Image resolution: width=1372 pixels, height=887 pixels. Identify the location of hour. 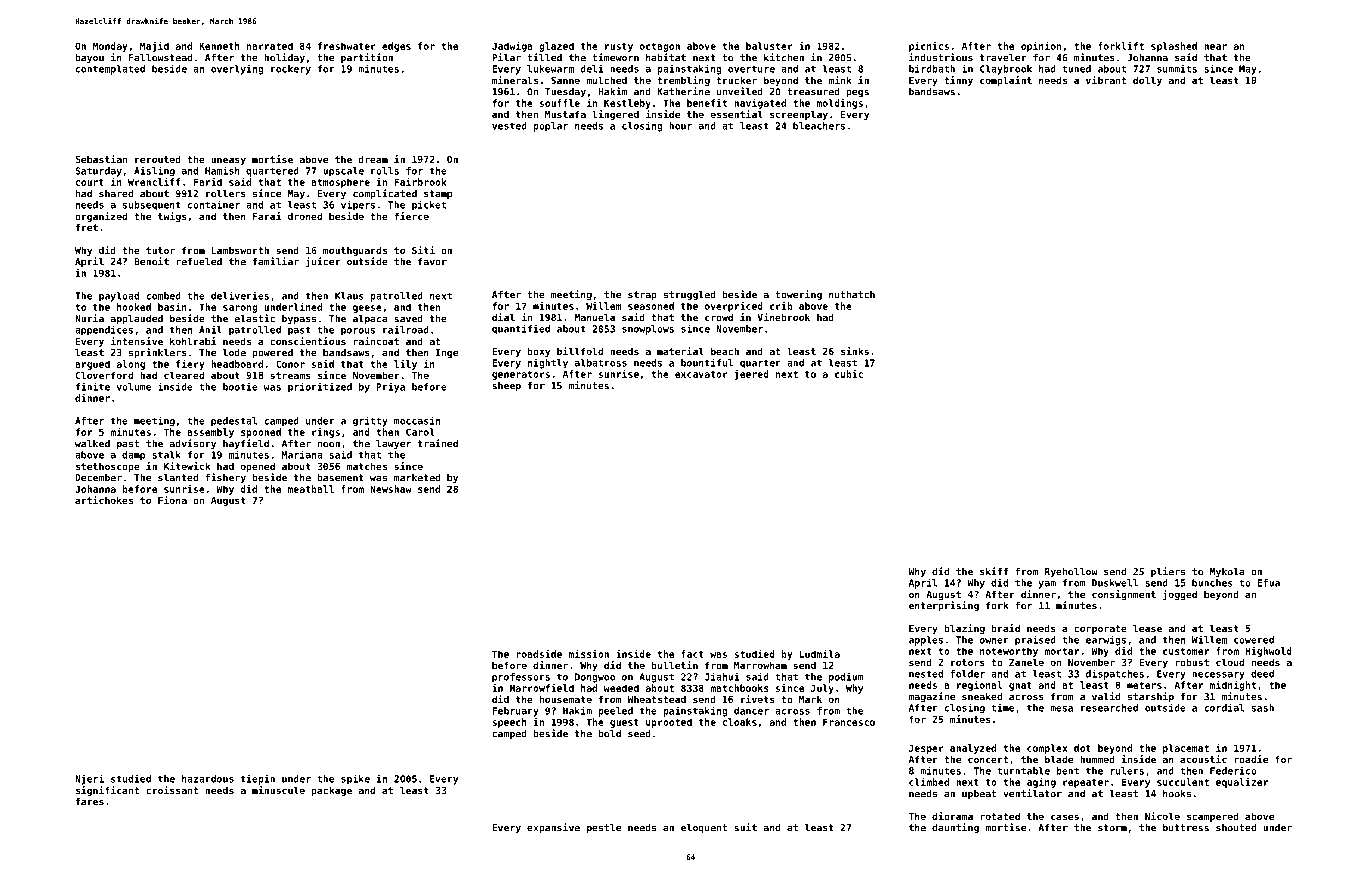
(680, 126).
